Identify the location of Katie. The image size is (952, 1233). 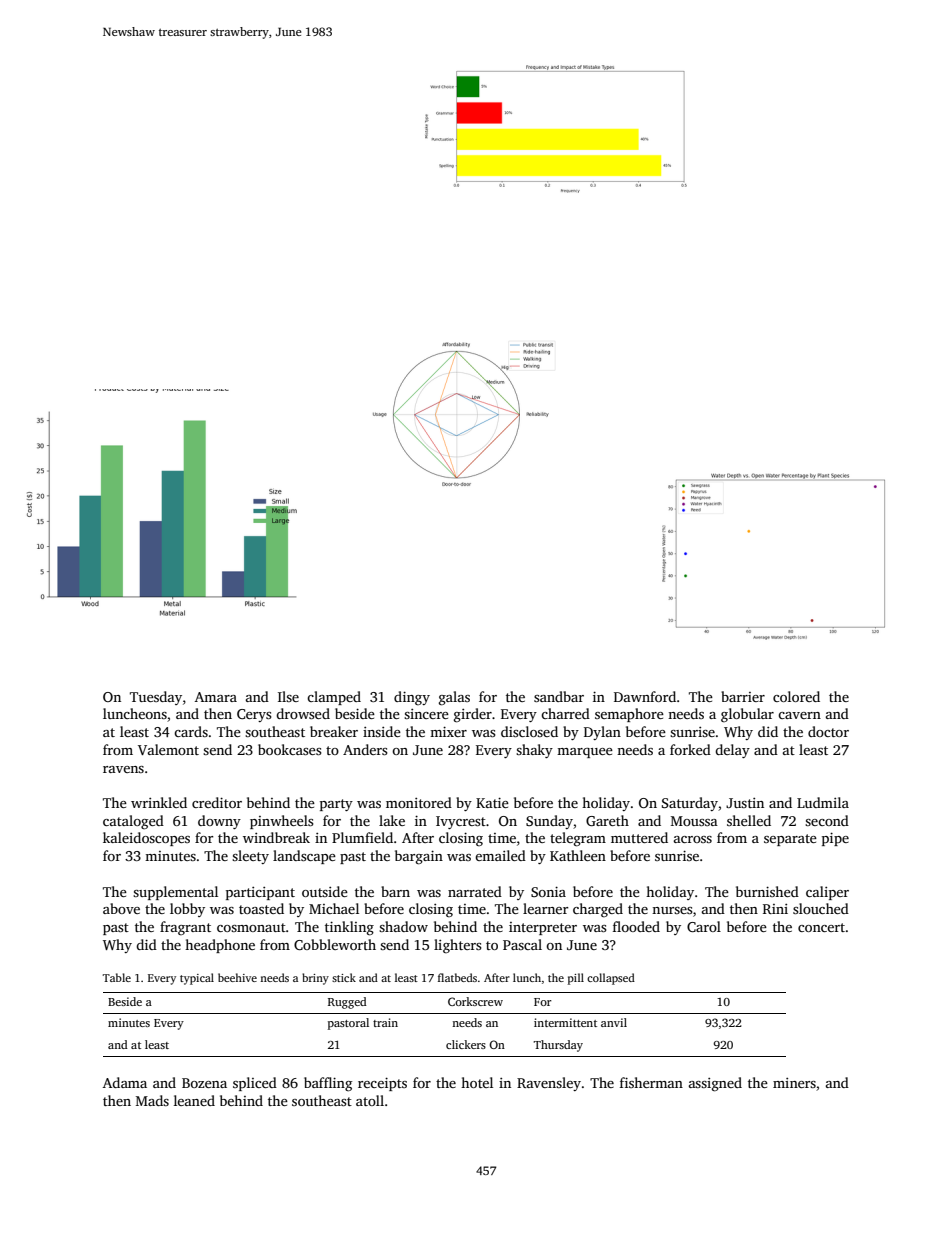
(492, 802).
